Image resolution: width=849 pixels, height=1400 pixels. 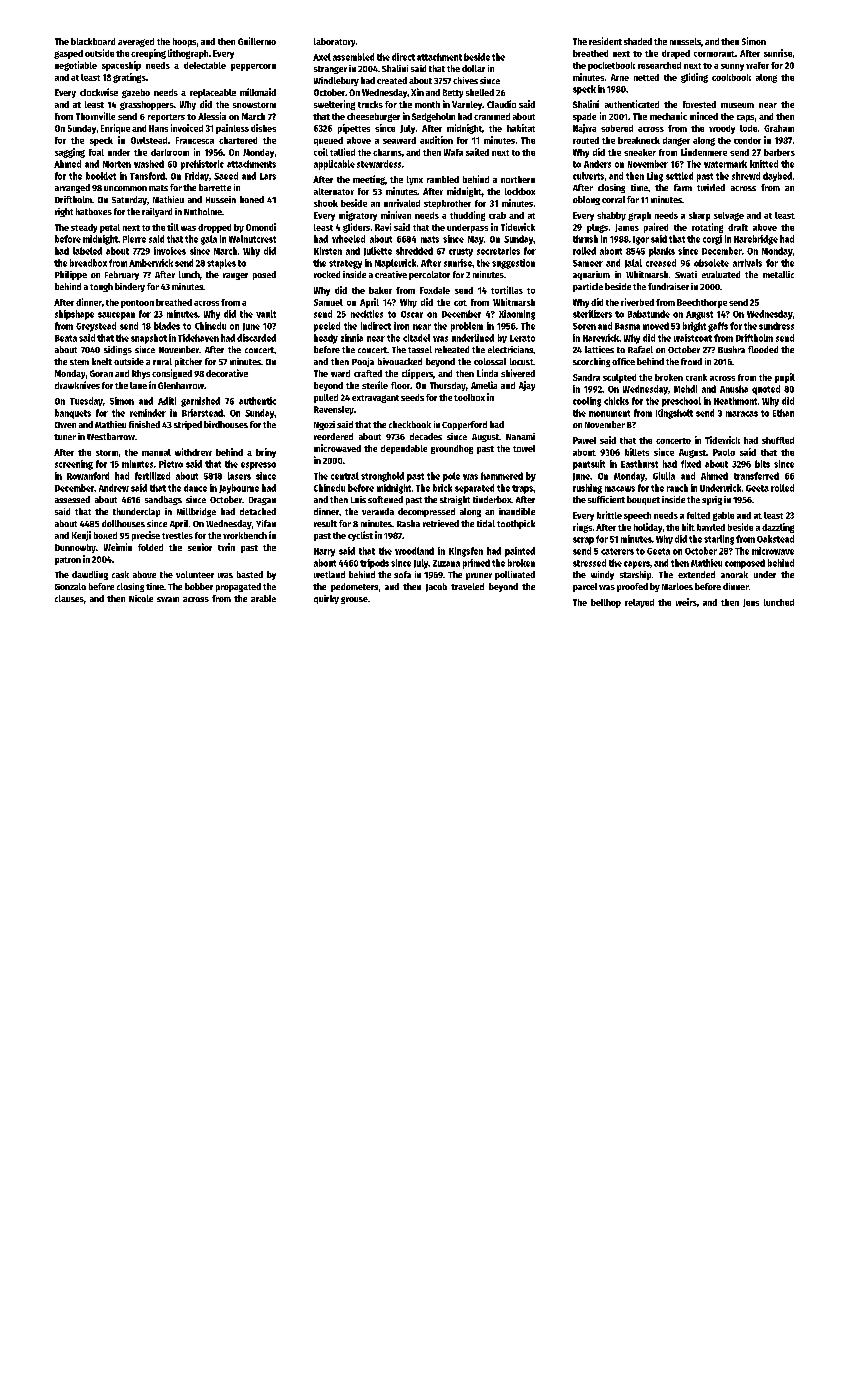 What do you see at coordinates (668, 286) in the screenshot?
I see `fundraiser` at bounding box center [668, 286].
